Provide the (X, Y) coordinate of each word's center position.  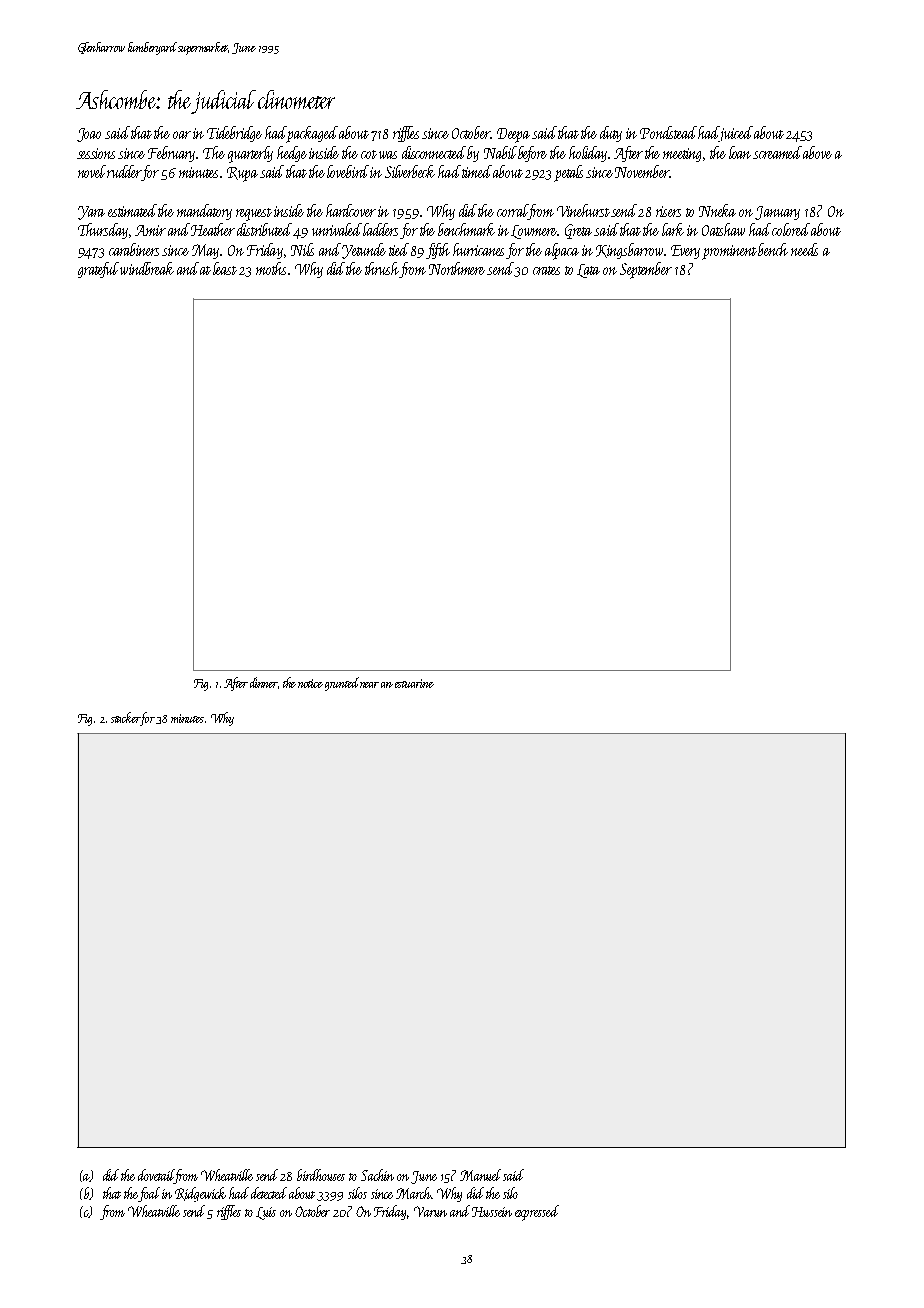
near (369, 685)
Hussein (492, 1212)
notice (310, 683)
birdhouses (321, 1175)
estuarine (414, 683)
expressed (537, 1213)
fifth (438, 251)
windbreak (147, 268)
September (646, 270)
